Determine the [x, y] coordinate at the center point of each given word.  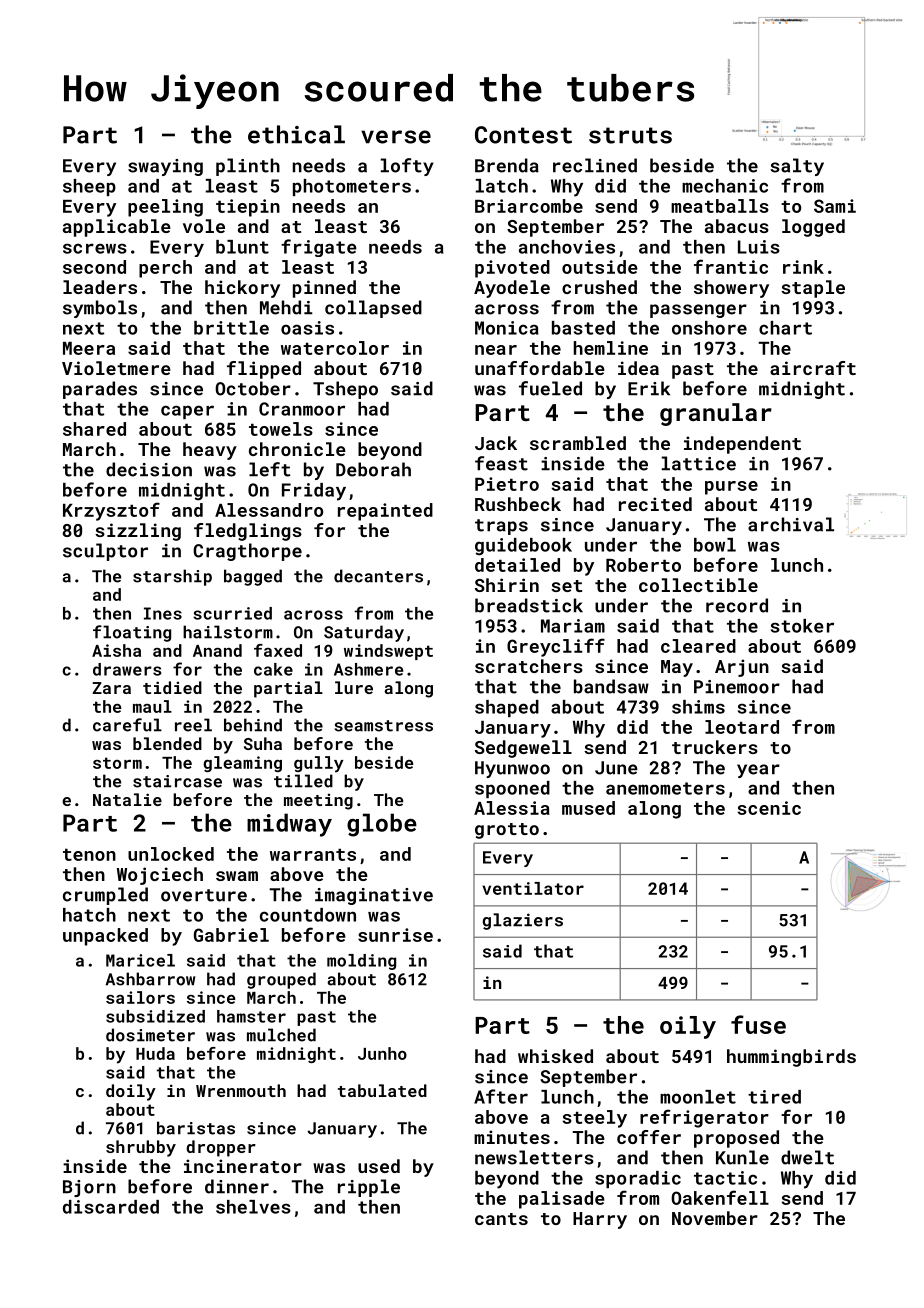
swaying [165, 167]
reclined [595, 165]
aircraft [813, 368]
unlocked [171, 854]
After [501, 1096]
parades [100, 390]
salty [797, 167]
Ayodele [512, 289]
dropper [221, 1148]
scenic [769, 808]
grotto [507, 831]
